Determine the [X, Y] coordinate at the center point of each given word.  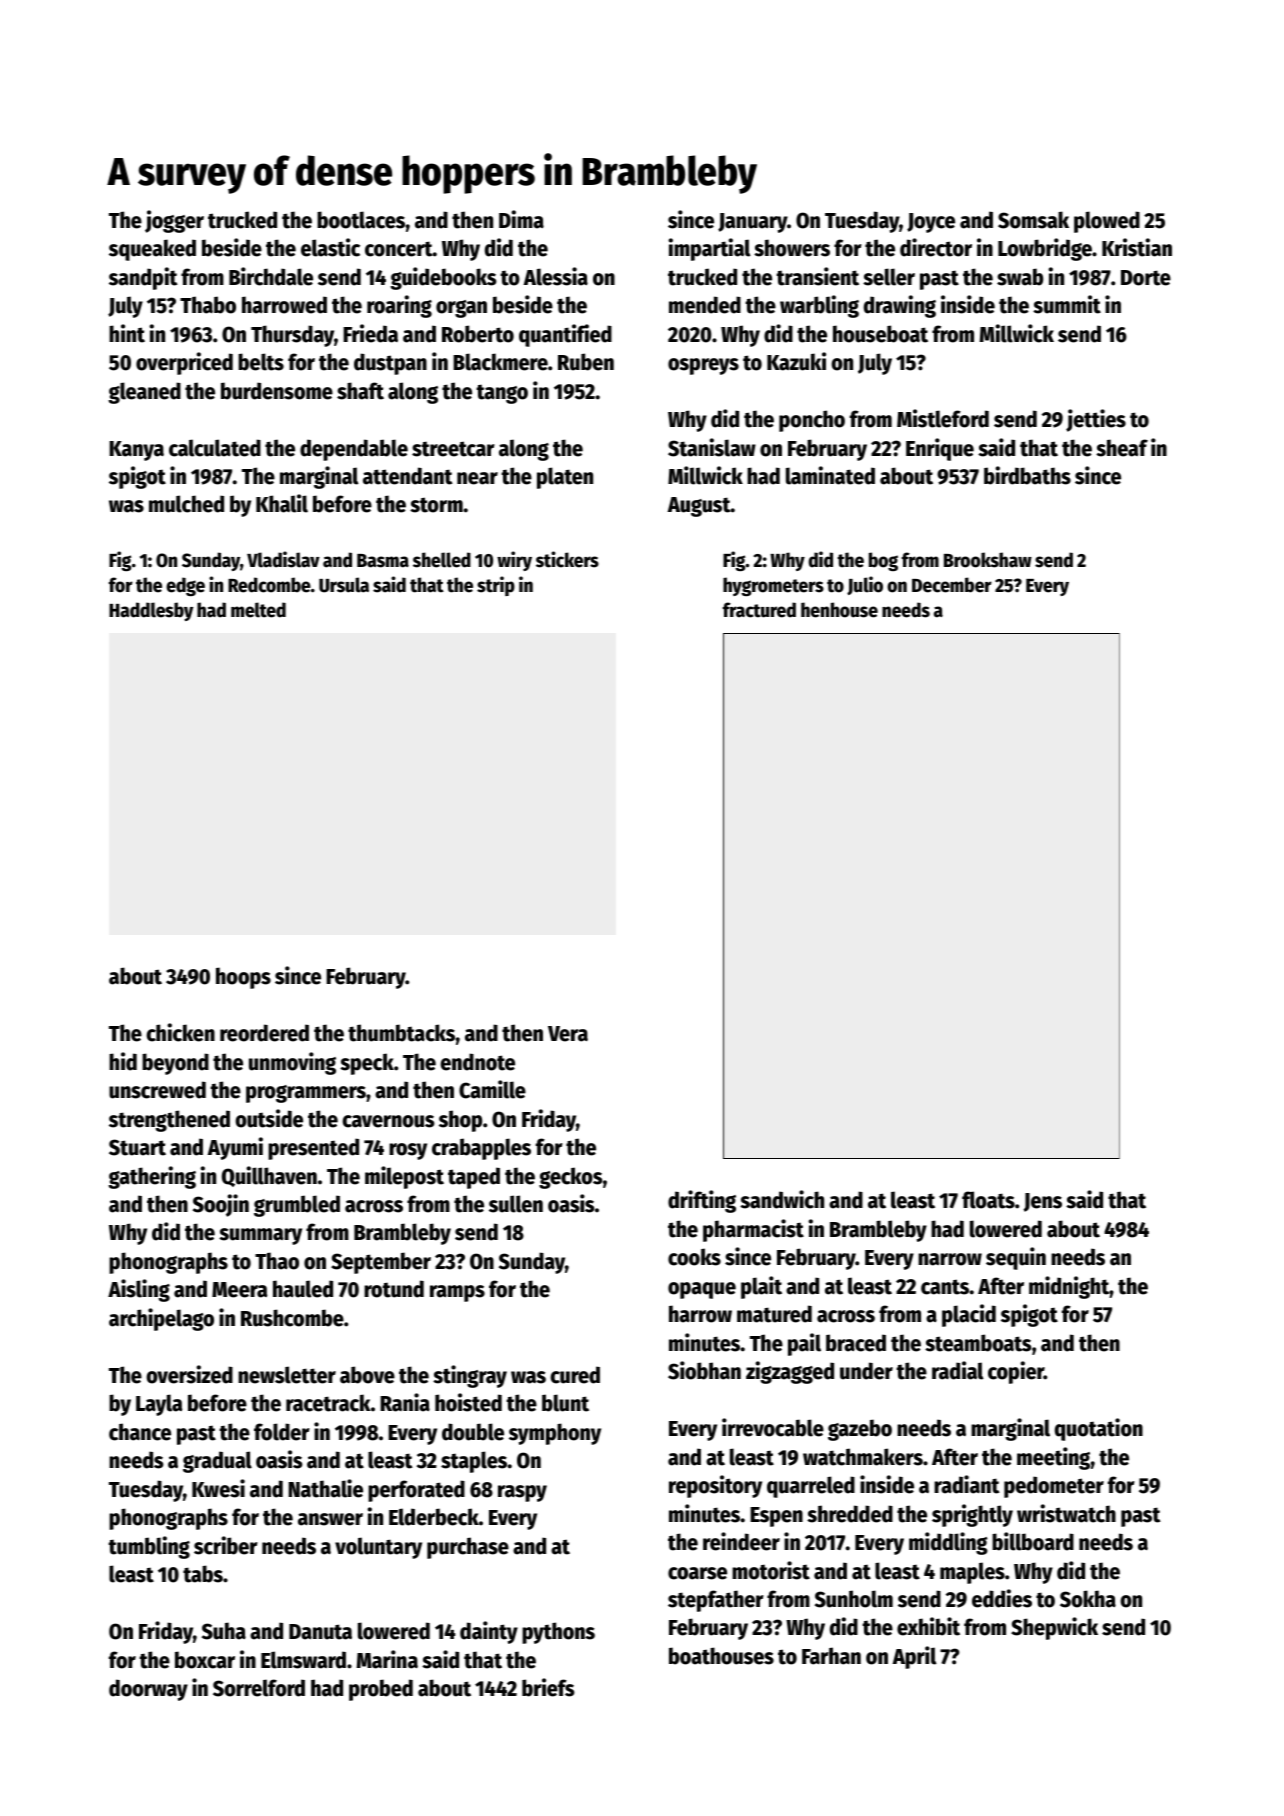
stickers [567, 559]
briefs [548, 1687]
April [914, 1657]
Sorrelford [259, 1688]
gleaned [144, 393]
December [952, 585]
